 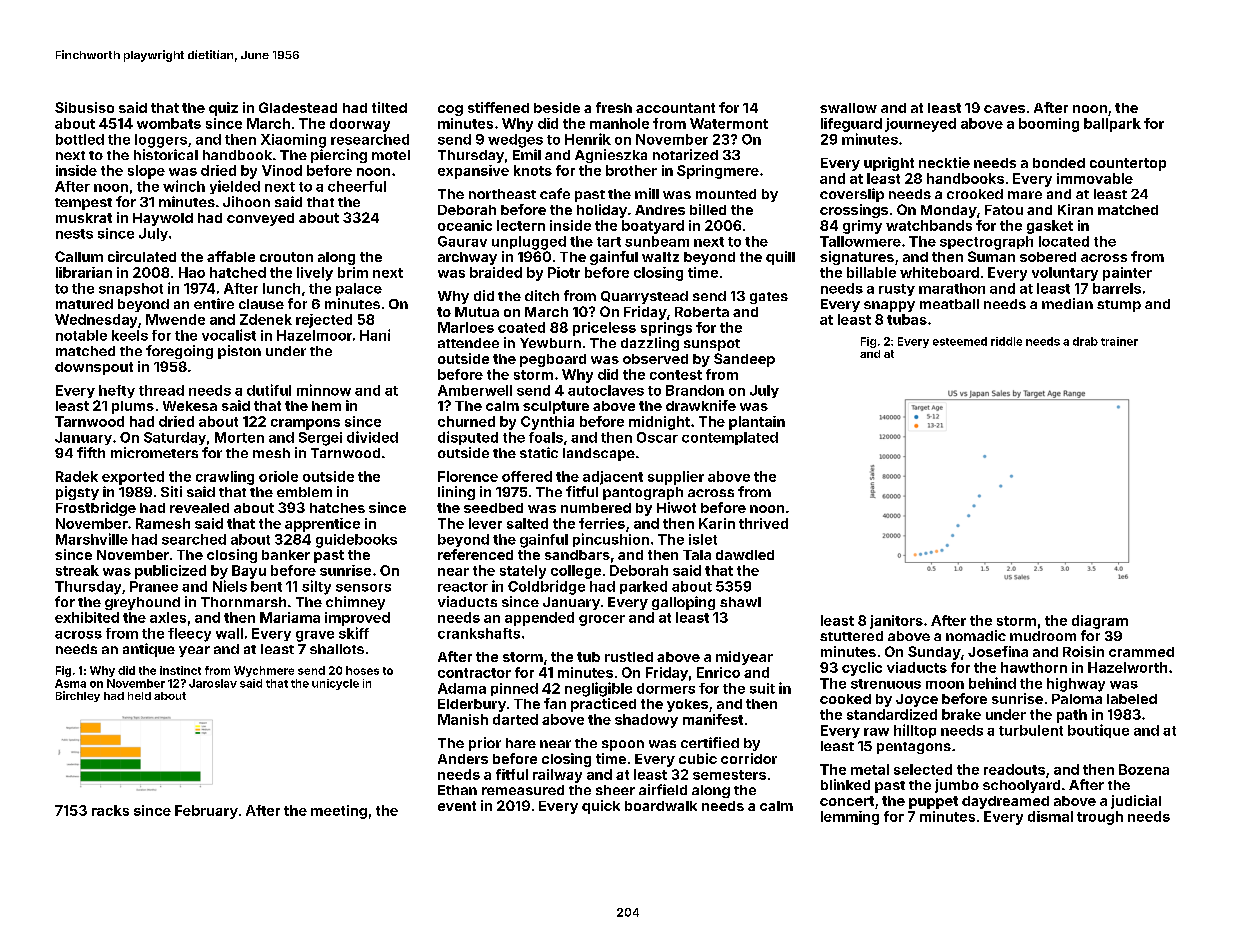 What do you see at coordinates (666, 329) in the screenshot?
I see `springs` at bounding box center [666, 329].
